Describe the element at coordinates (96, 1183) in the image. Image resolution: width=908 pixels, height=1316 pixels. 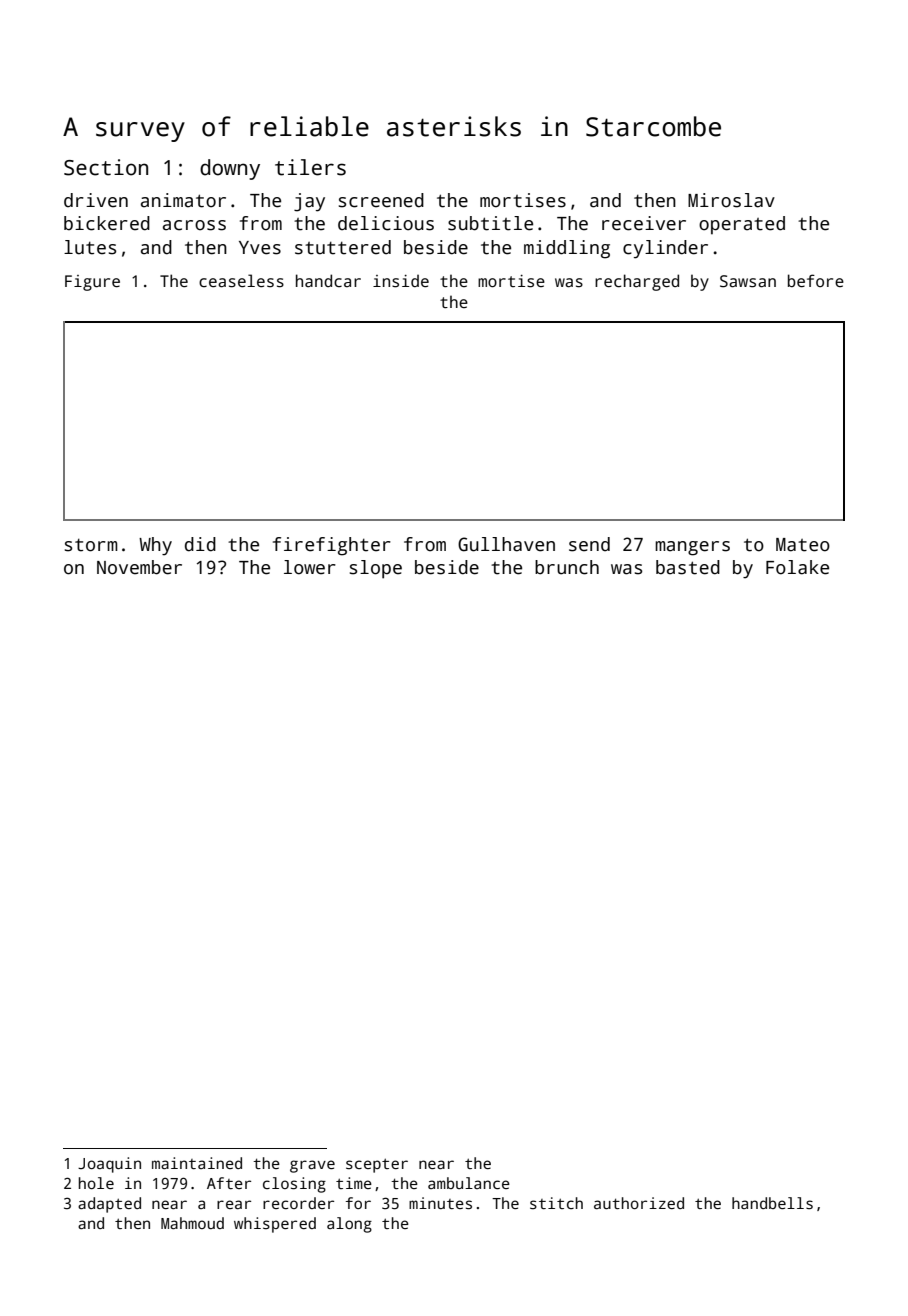
I see `hole` at that location.
